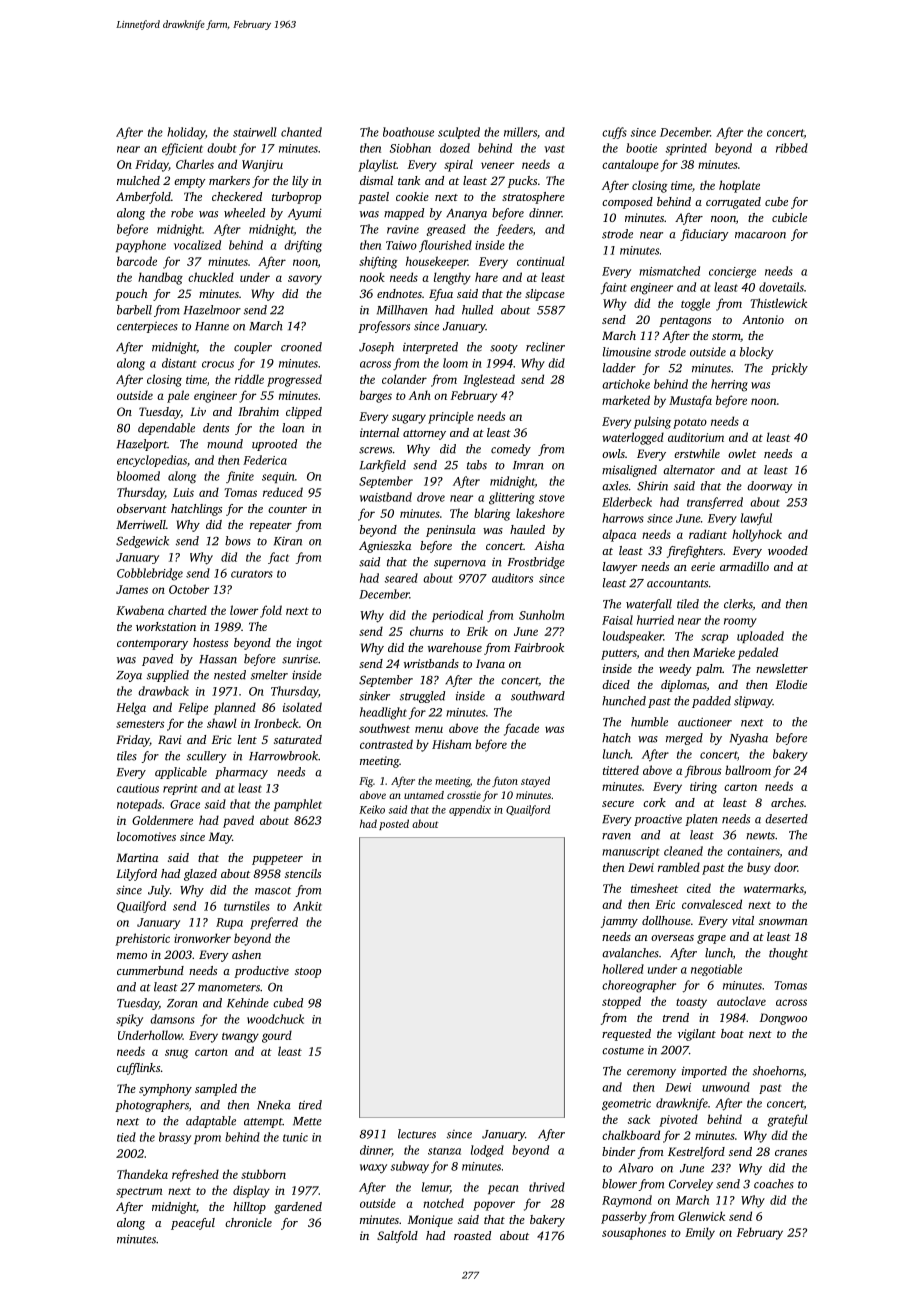 The width and height of the screenshot is (924, 1308). I want to click on Kestrelford, so click(696, 1153).
